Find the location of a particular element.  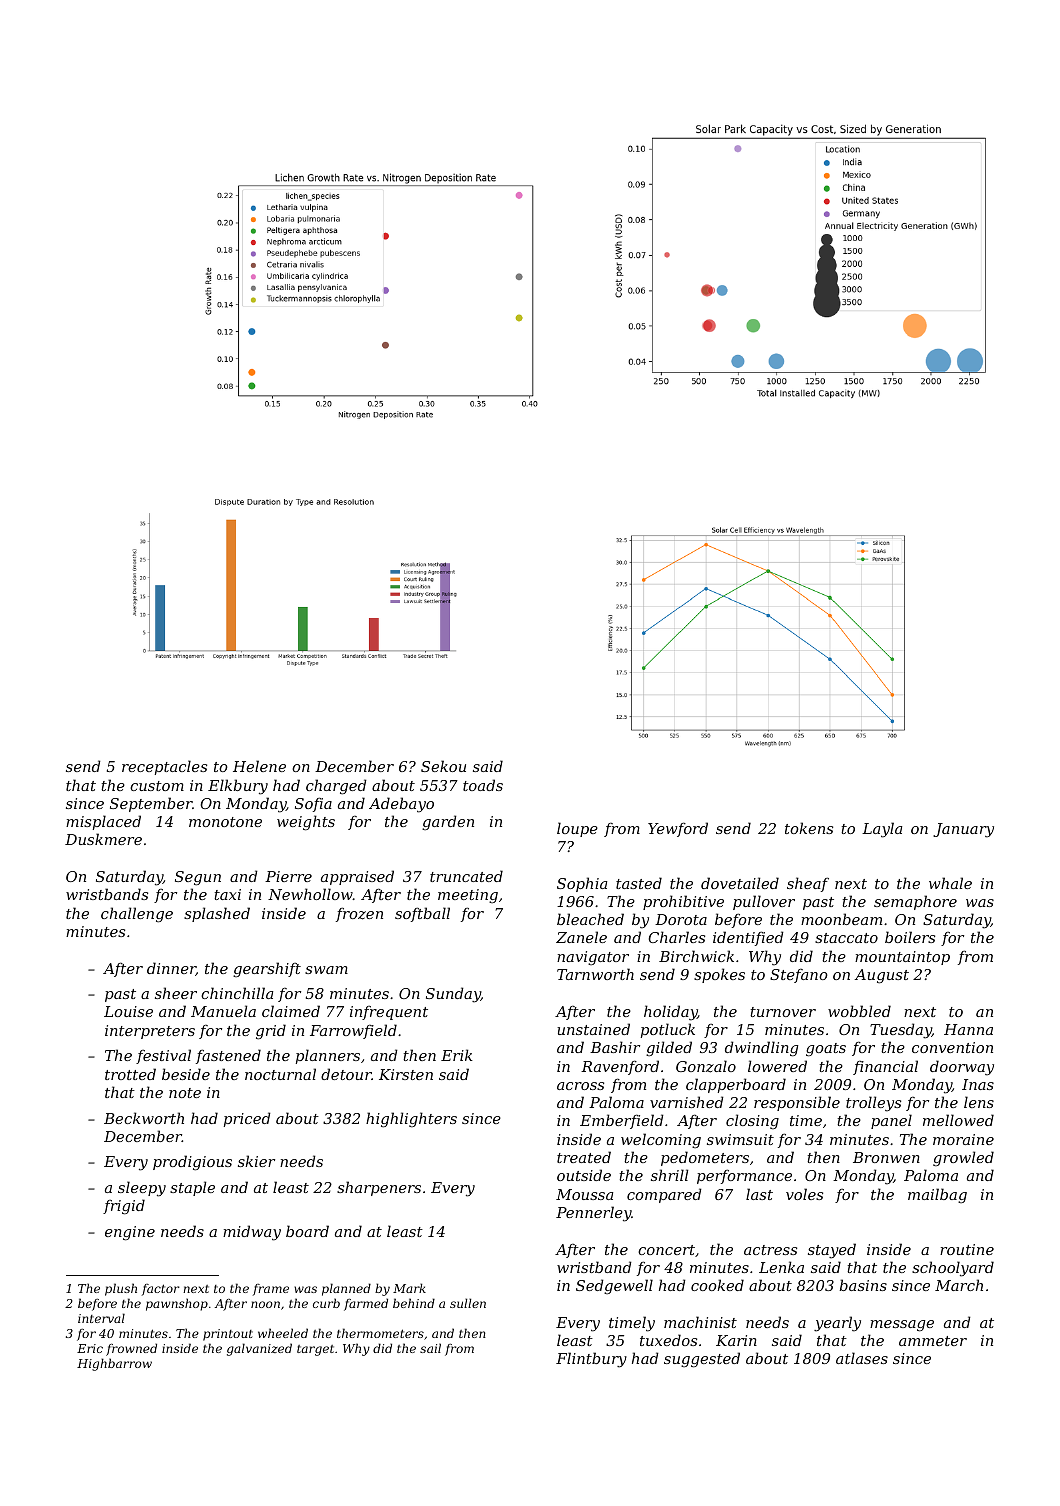

toads is located at coordinates (483, 785).
